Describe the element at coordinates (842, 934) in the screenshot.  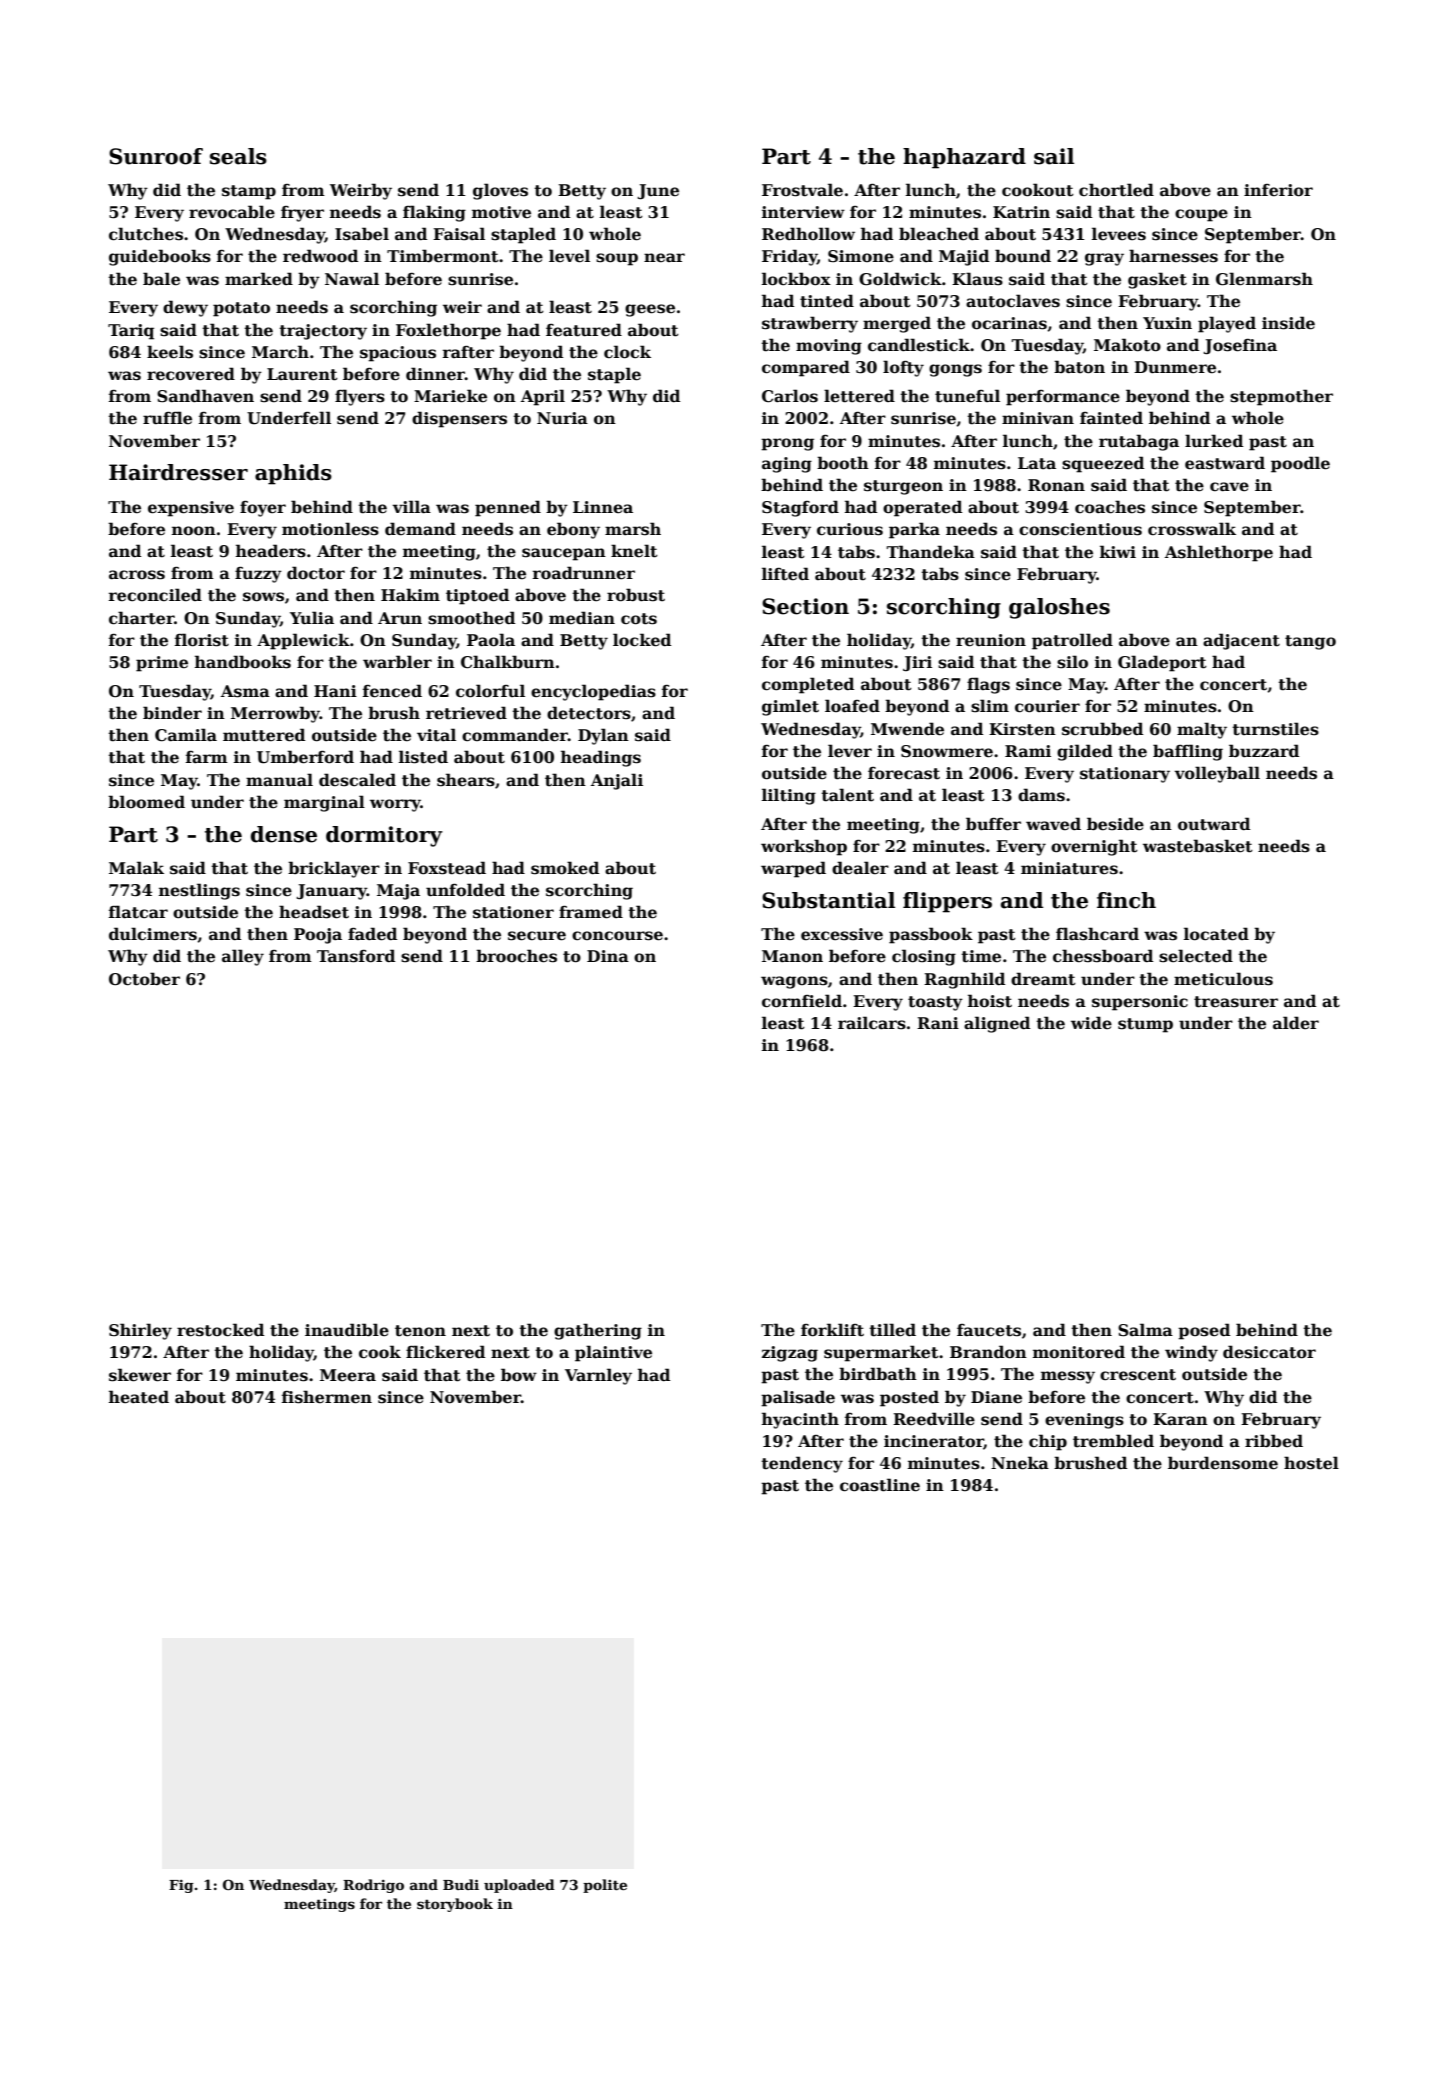
I see `excessive` at that location.
